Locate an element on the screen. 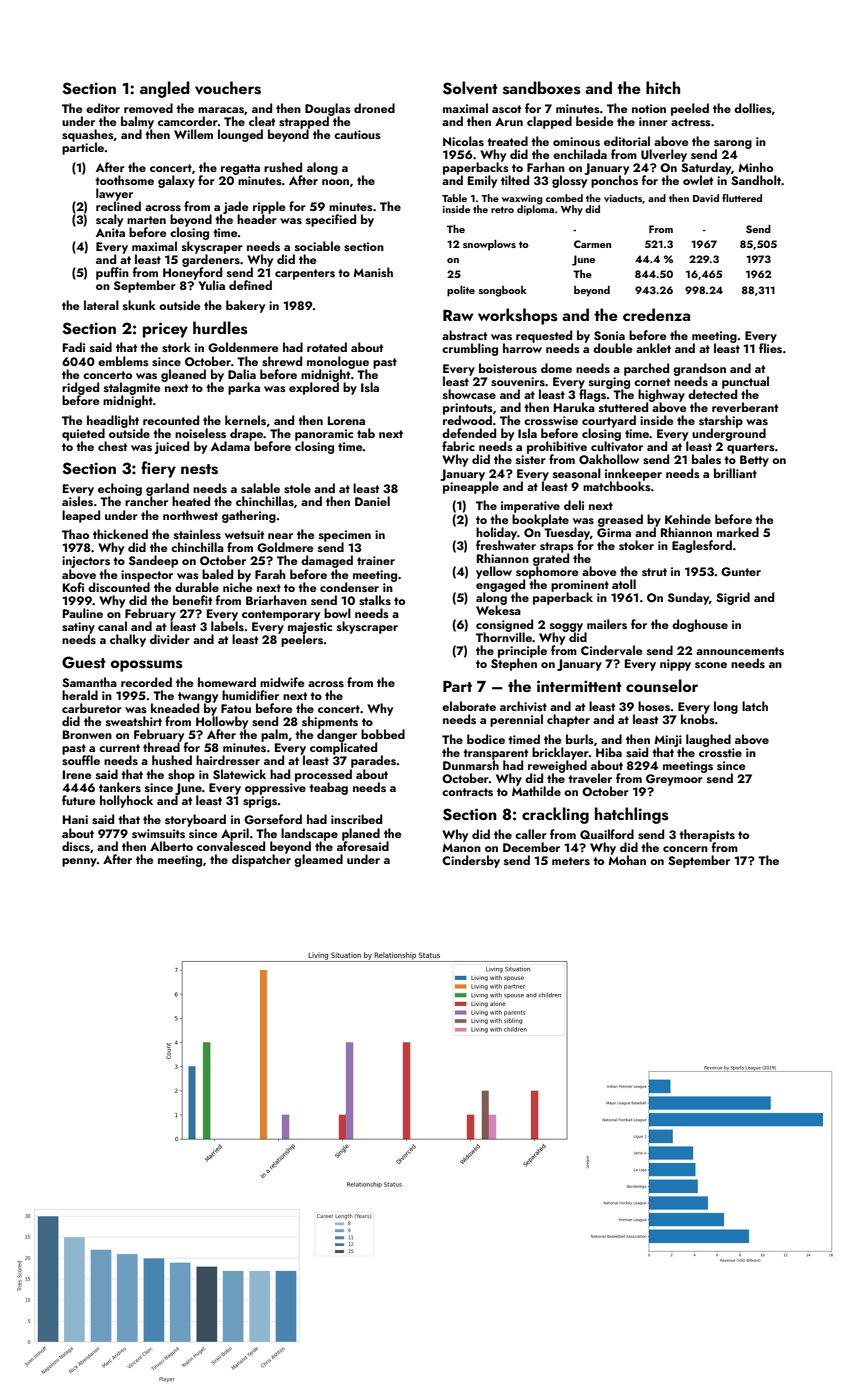 This screenshot has width=849, height=1400. credenza is located at coordinates (656, 314).
